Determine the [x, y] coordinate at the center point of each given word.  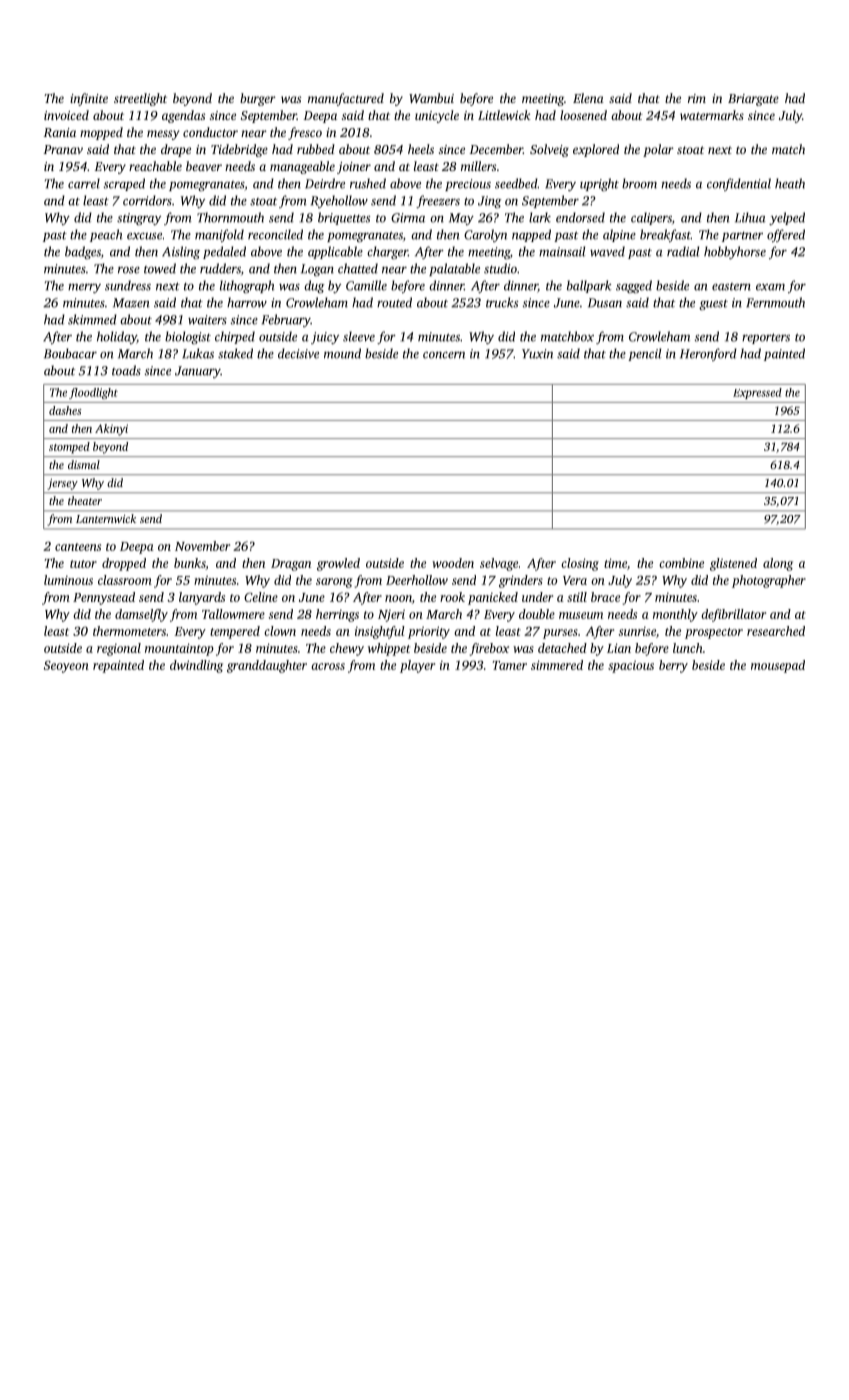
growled [338, 564]
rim [697, 98]
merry [84, 288]
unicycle [437, 116]
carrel [84, 183]
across [328, 666]
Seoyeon [66, 666]
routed [394, 302]
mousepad [778, 666]
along [778, 564]
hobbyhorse [735, 252]
